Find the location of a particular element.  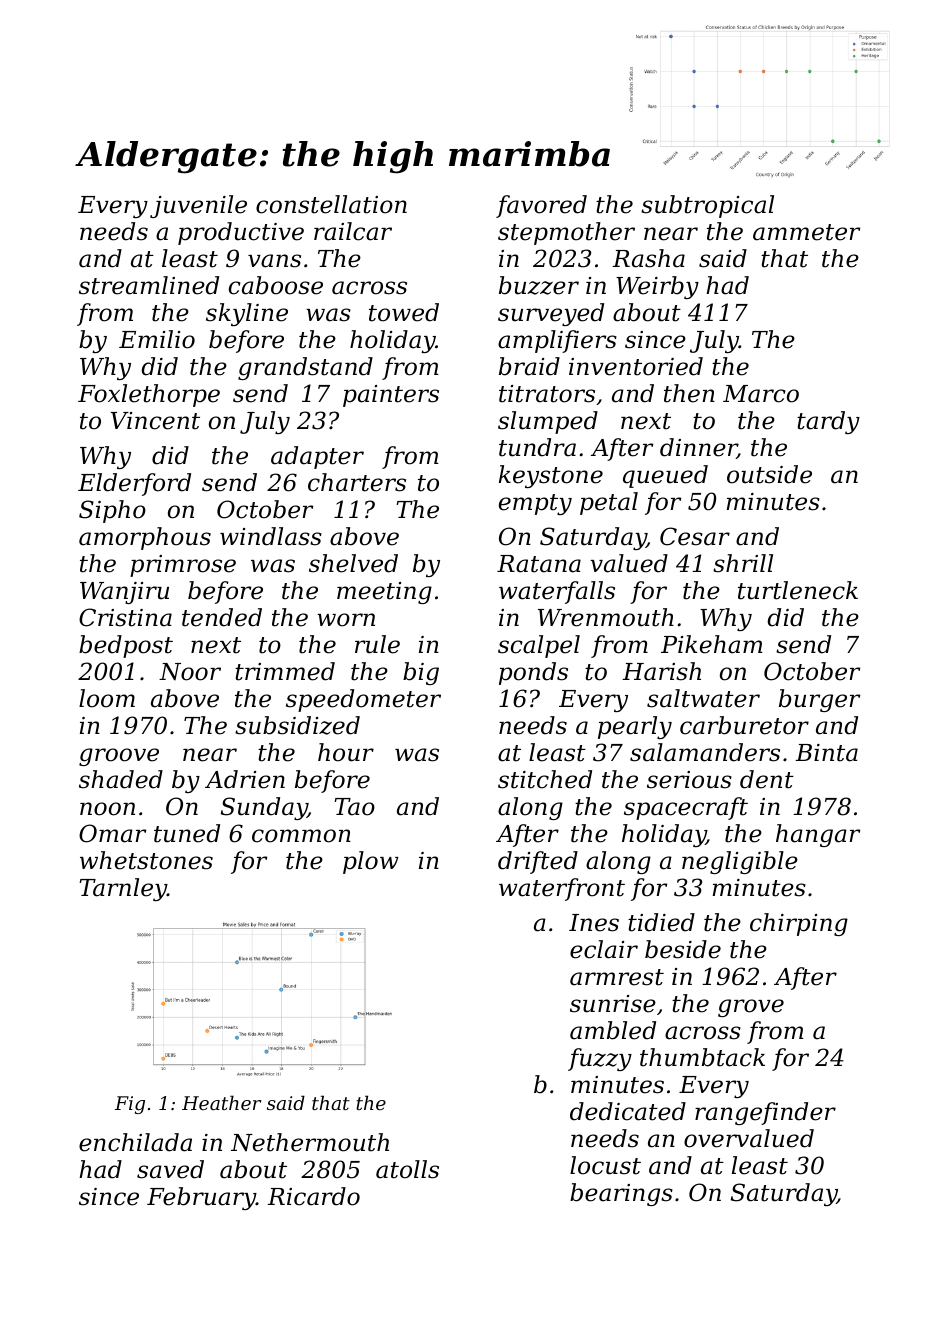

rule is located at coordinates (377, 644).
